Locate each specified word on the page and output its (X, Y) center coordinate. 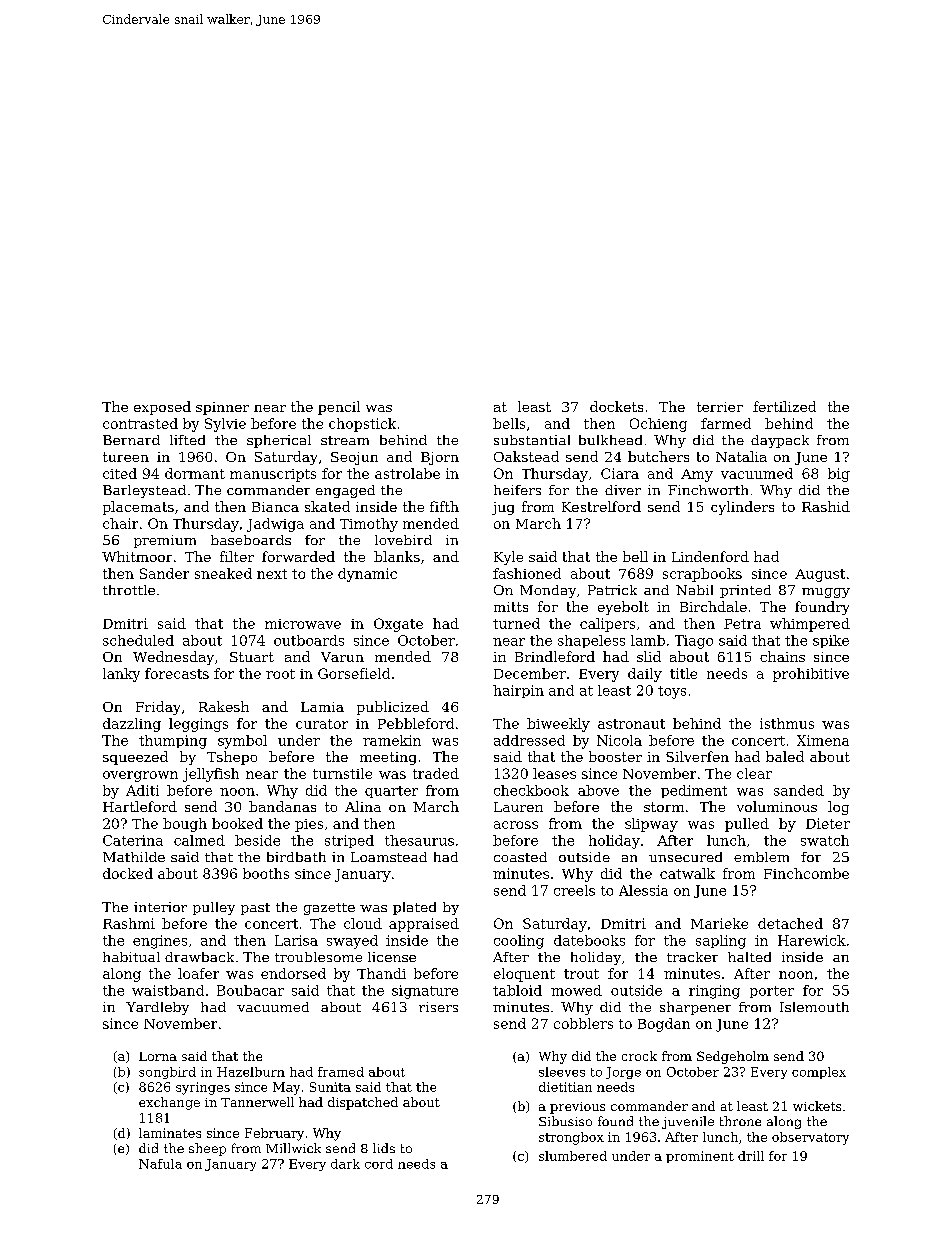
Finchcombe (806, 873)
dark (345, 1164)
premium (165, 541)
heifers (517, 490)
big (839, 475)
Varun (342, 657)
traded (436, 773)
